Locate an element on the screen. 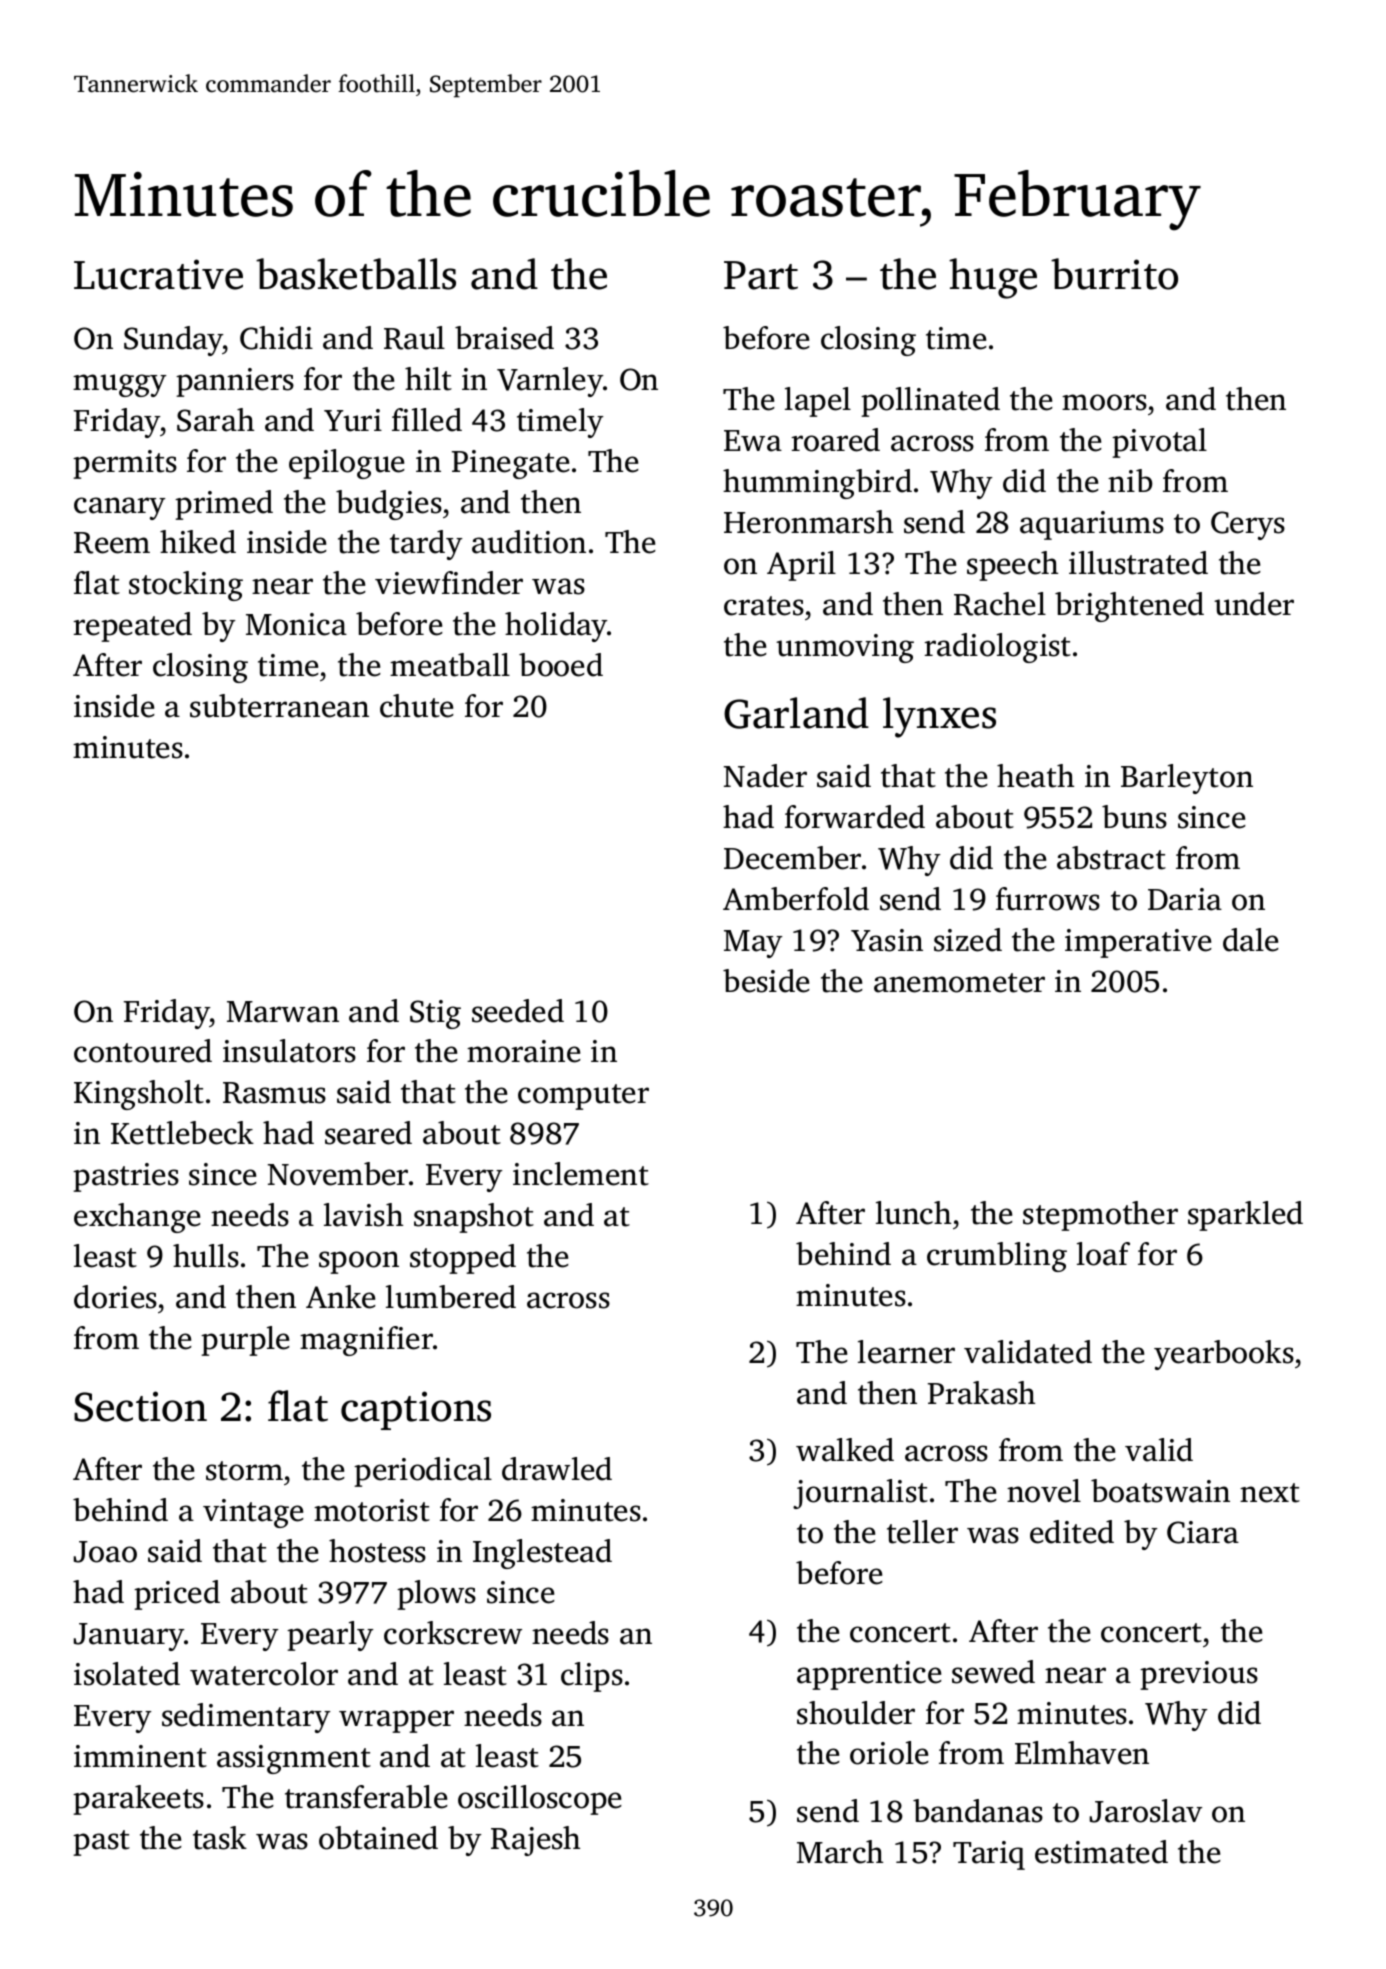  oscilloscope is located at coordinates (540, 1800).
